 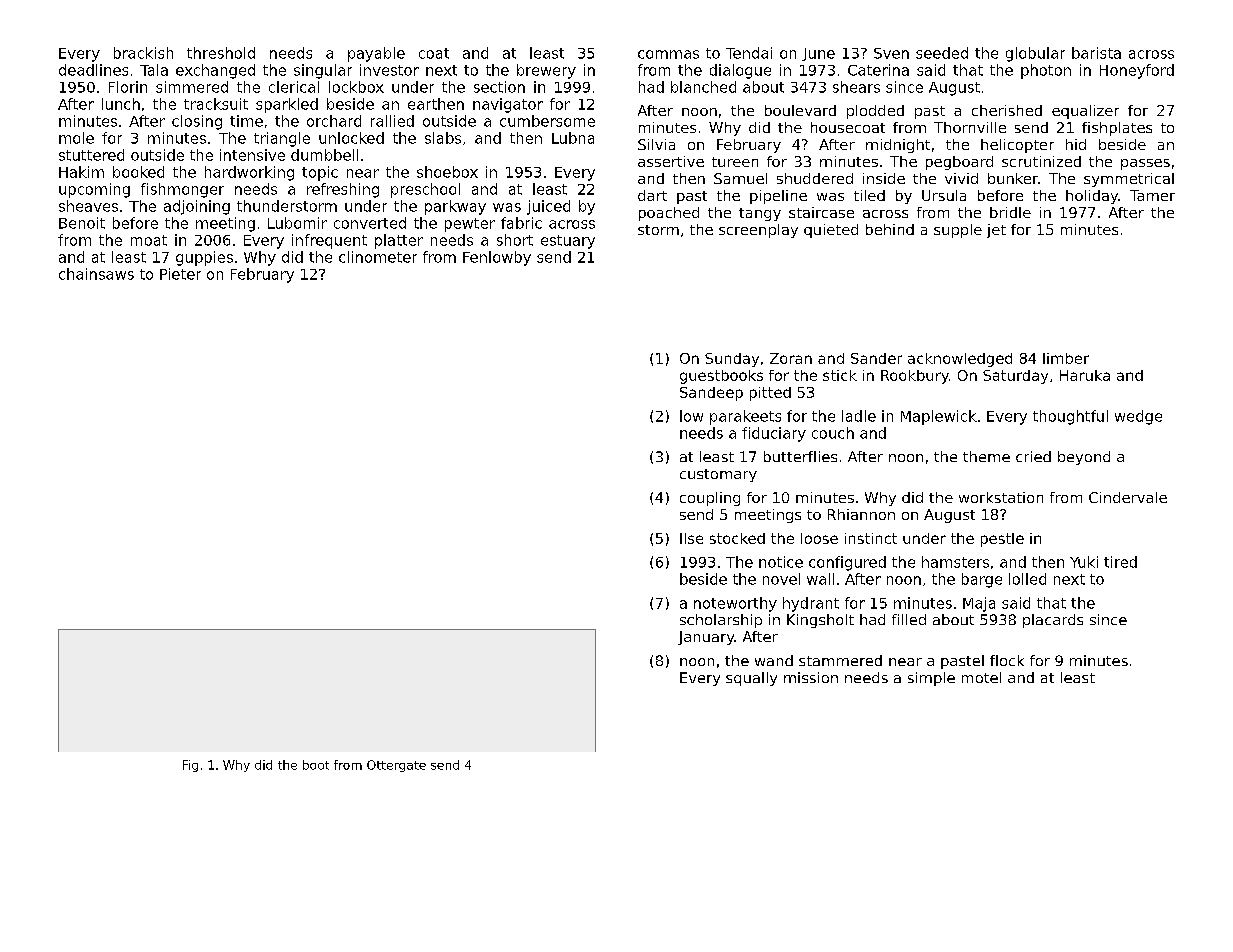 I want to click on Ilse, so click(x=691, y=538).
